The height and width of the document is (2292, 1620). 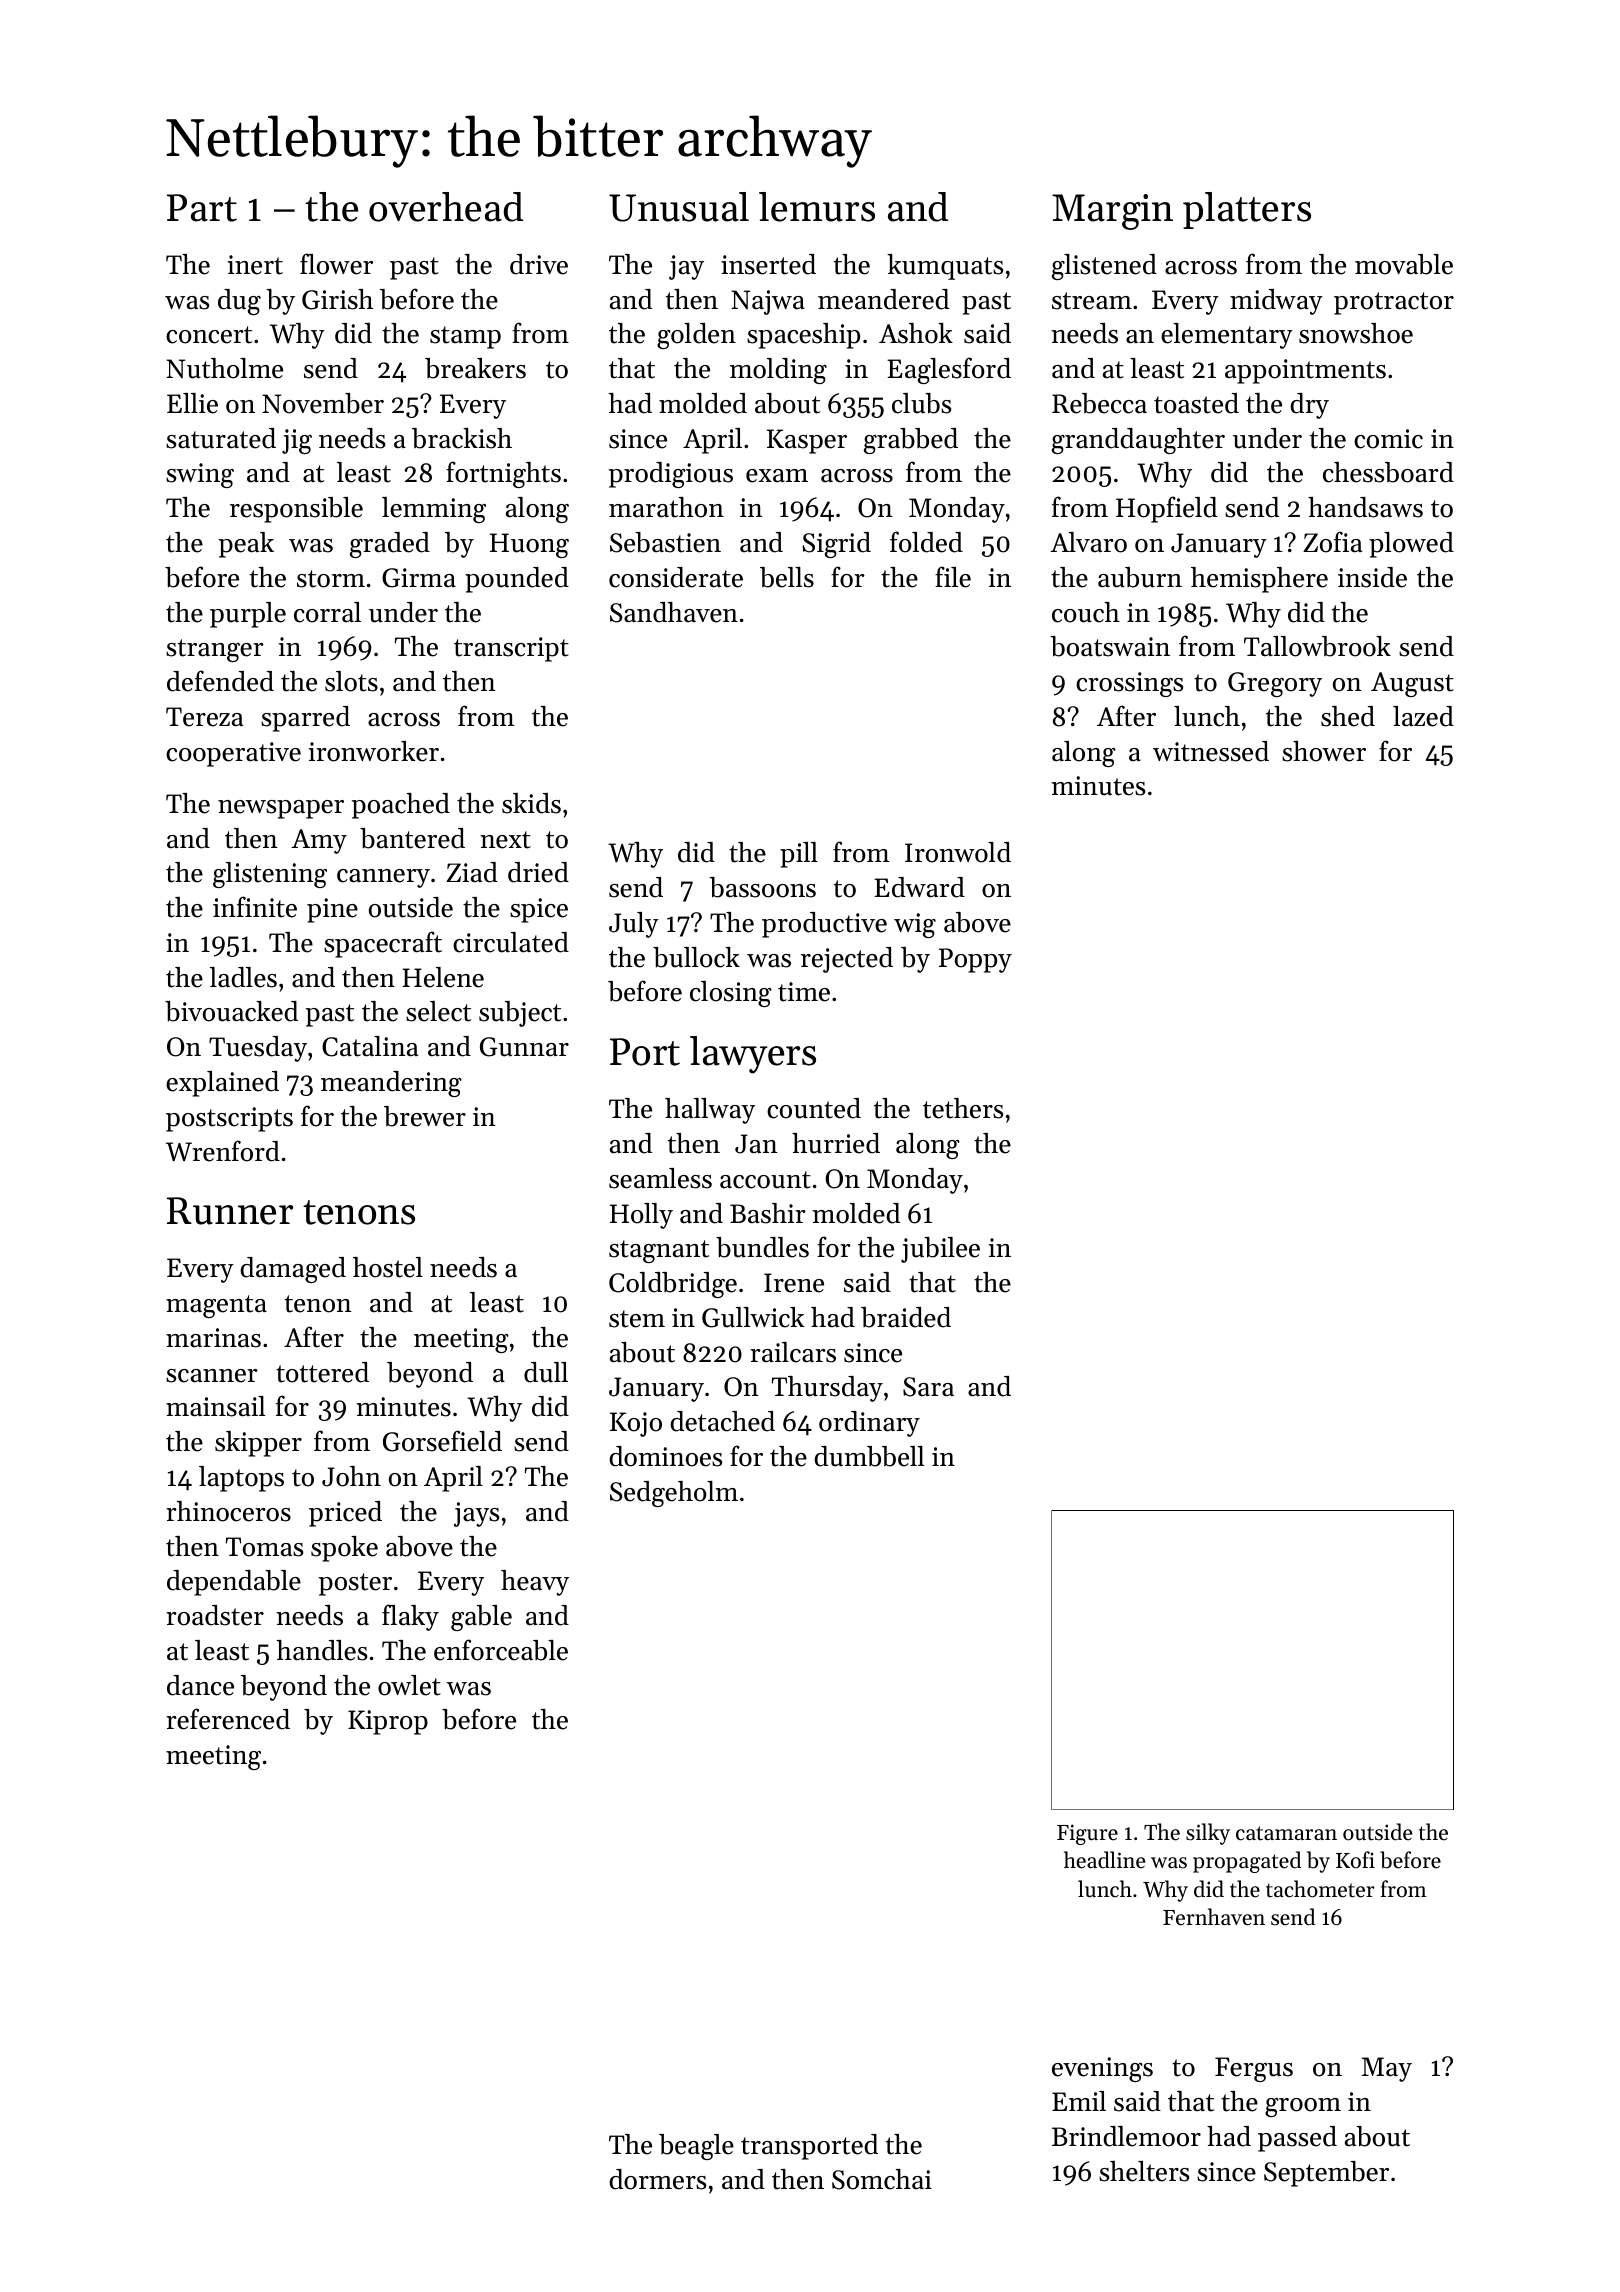 What do you see at coordinates (228, 1719) in the document?
I see `referenced` at bounding box center [228, 1719].
